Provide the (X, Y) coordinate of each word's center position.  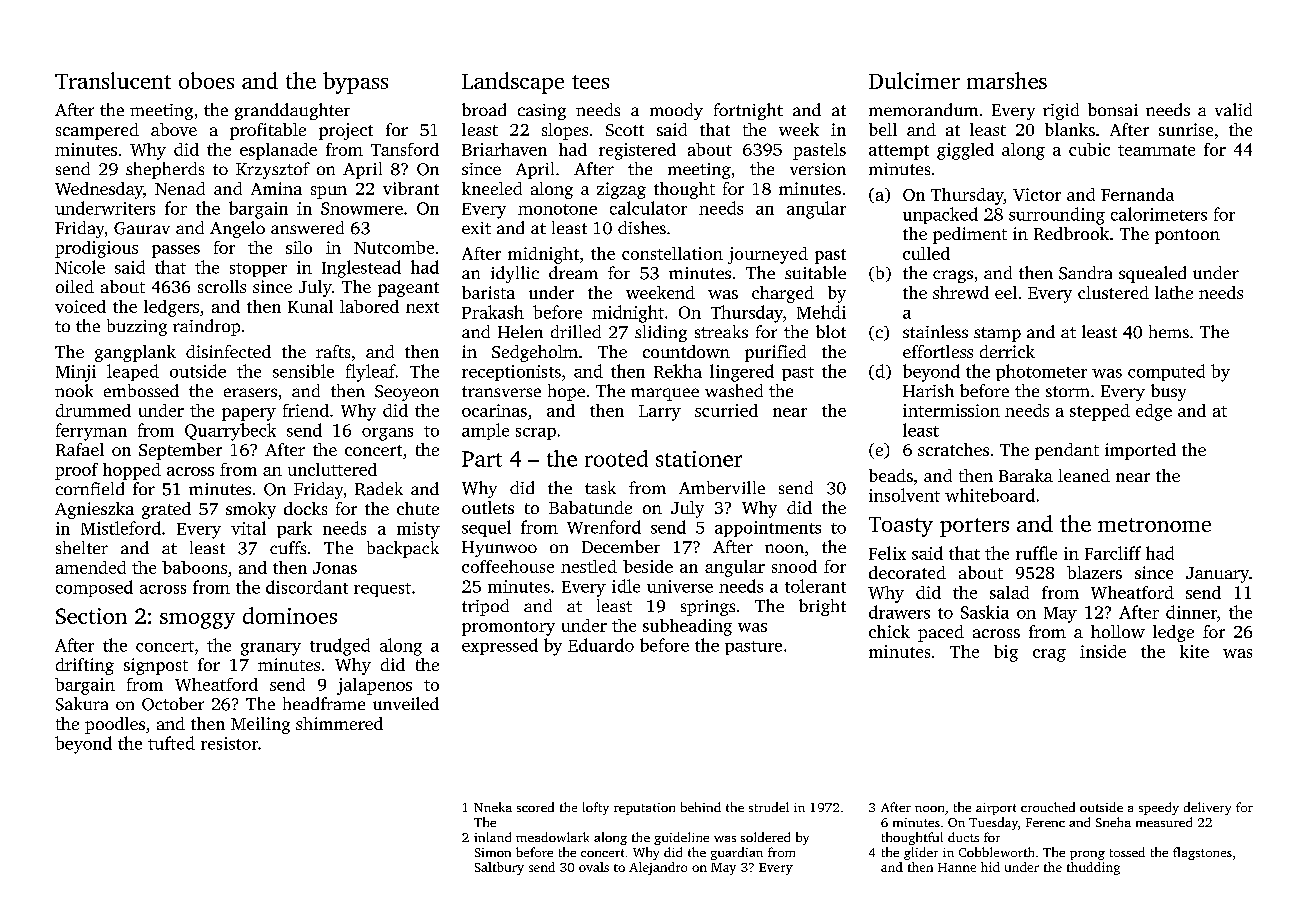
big (1006, 653)
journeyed (768, 255)
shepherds (165, 170)
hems (1169, 331)
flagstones (1202, 853)
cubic (1089, 149)
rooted (616, 458)
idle (626, 586)
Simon (493, 852)
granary (271, 649)
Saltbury (499, 868)
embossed (141, 390)
